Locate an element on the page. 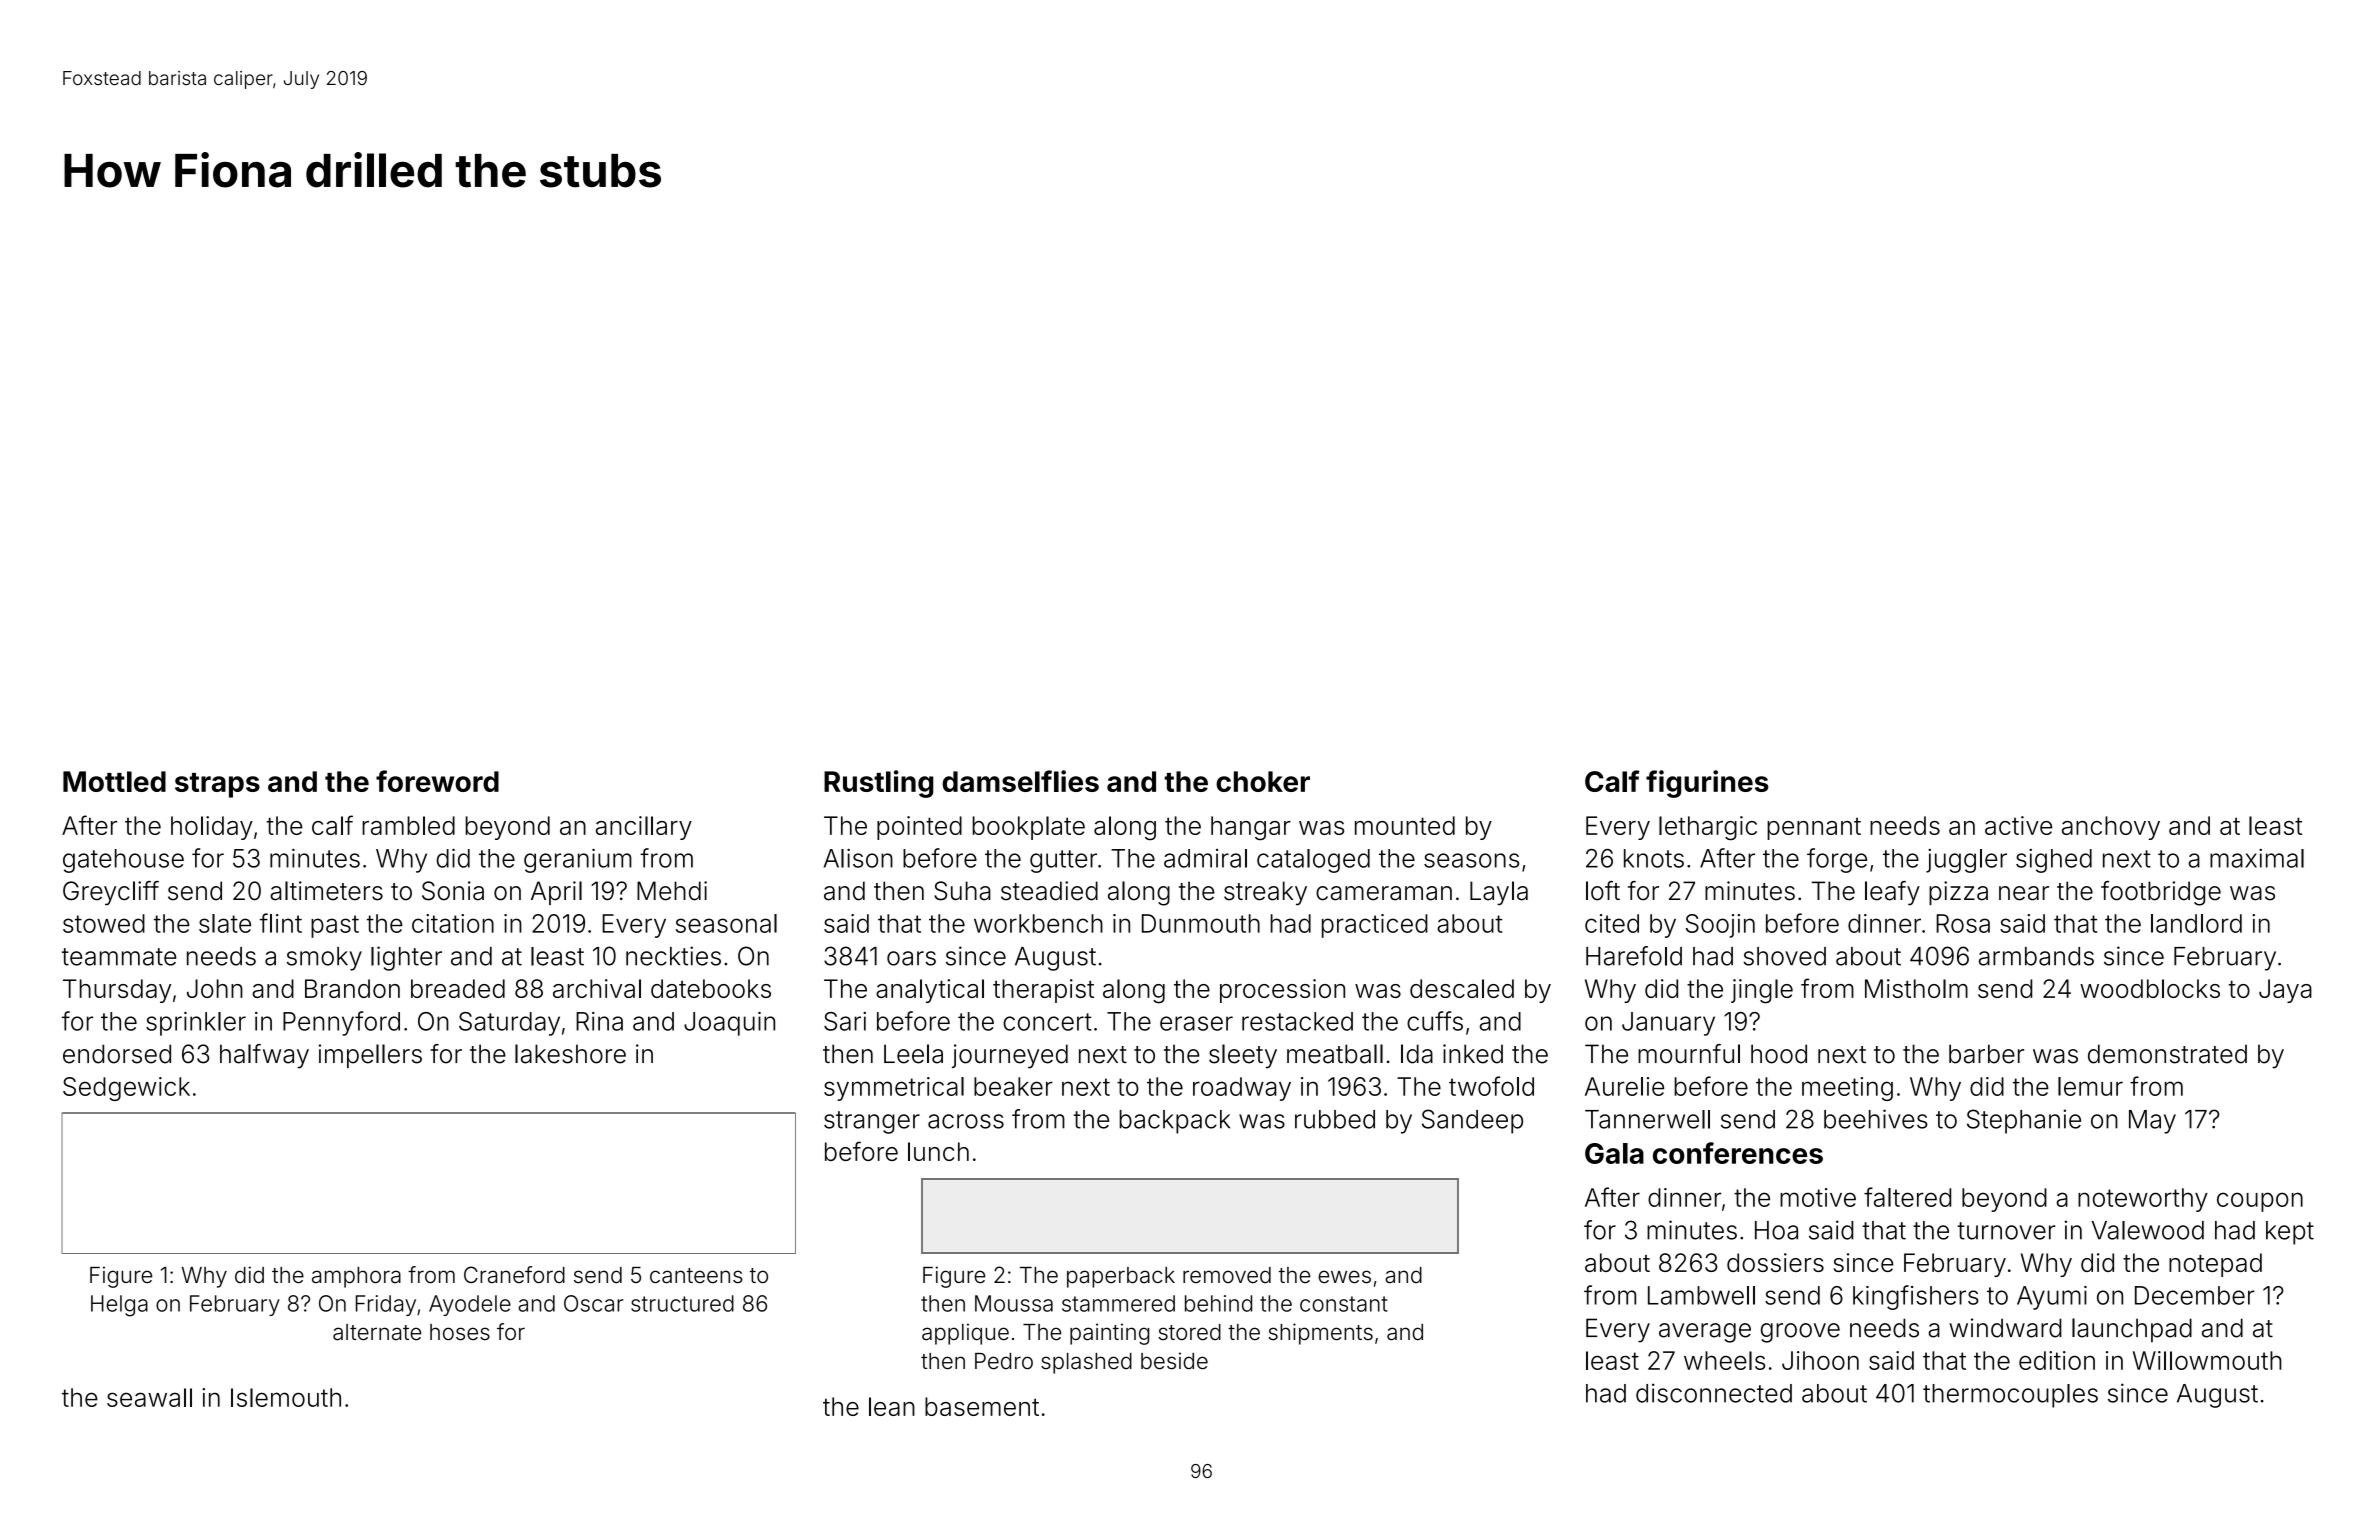 This image has width=2380, height=1540. thermocouples is located at coordinates (2010, 1396).
